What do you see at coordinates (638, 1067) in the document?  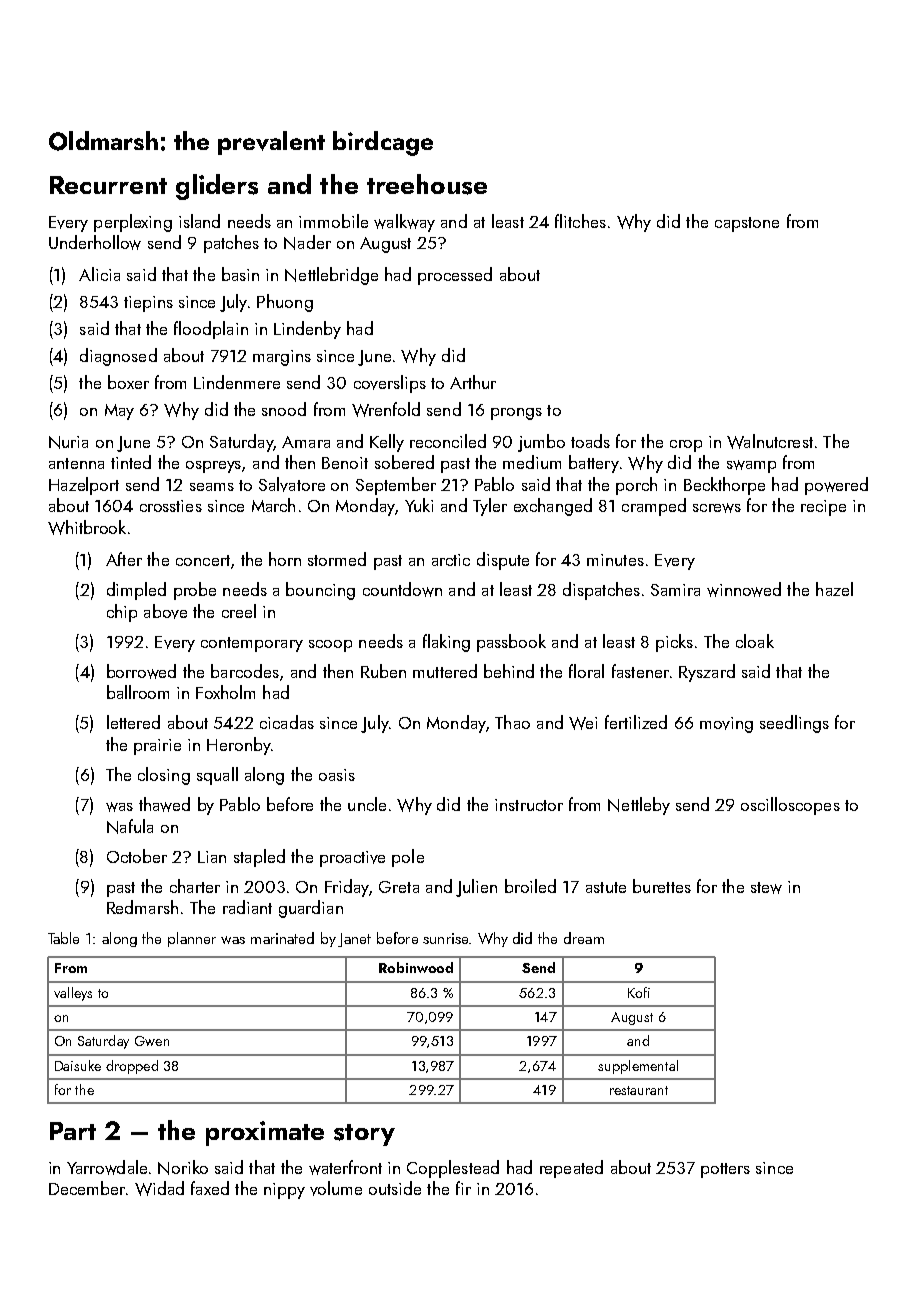 I see `supplemental` at bounding box center [638, 1067].
